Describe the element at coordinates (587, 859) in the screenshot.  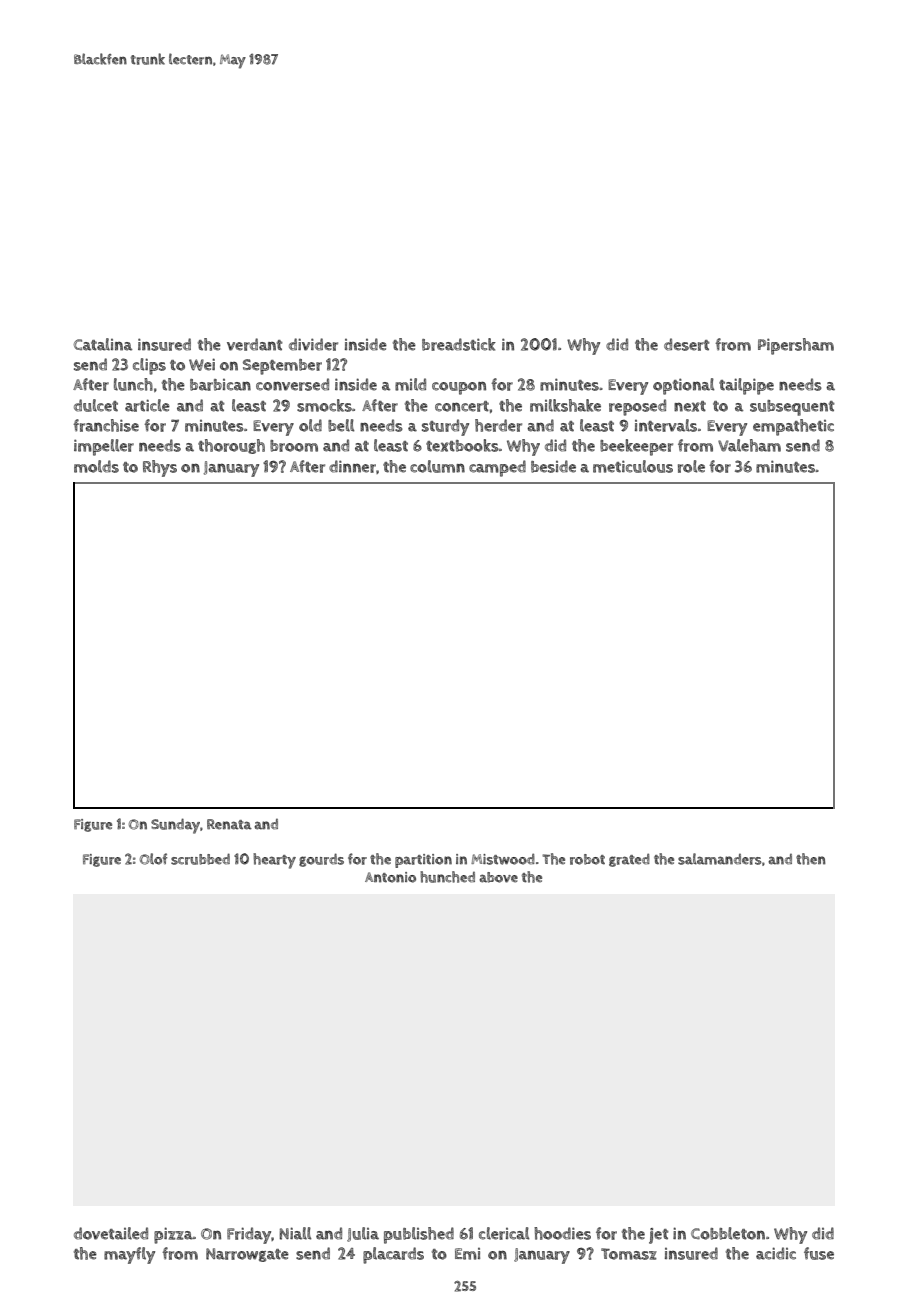
I see `robot` at that location.
